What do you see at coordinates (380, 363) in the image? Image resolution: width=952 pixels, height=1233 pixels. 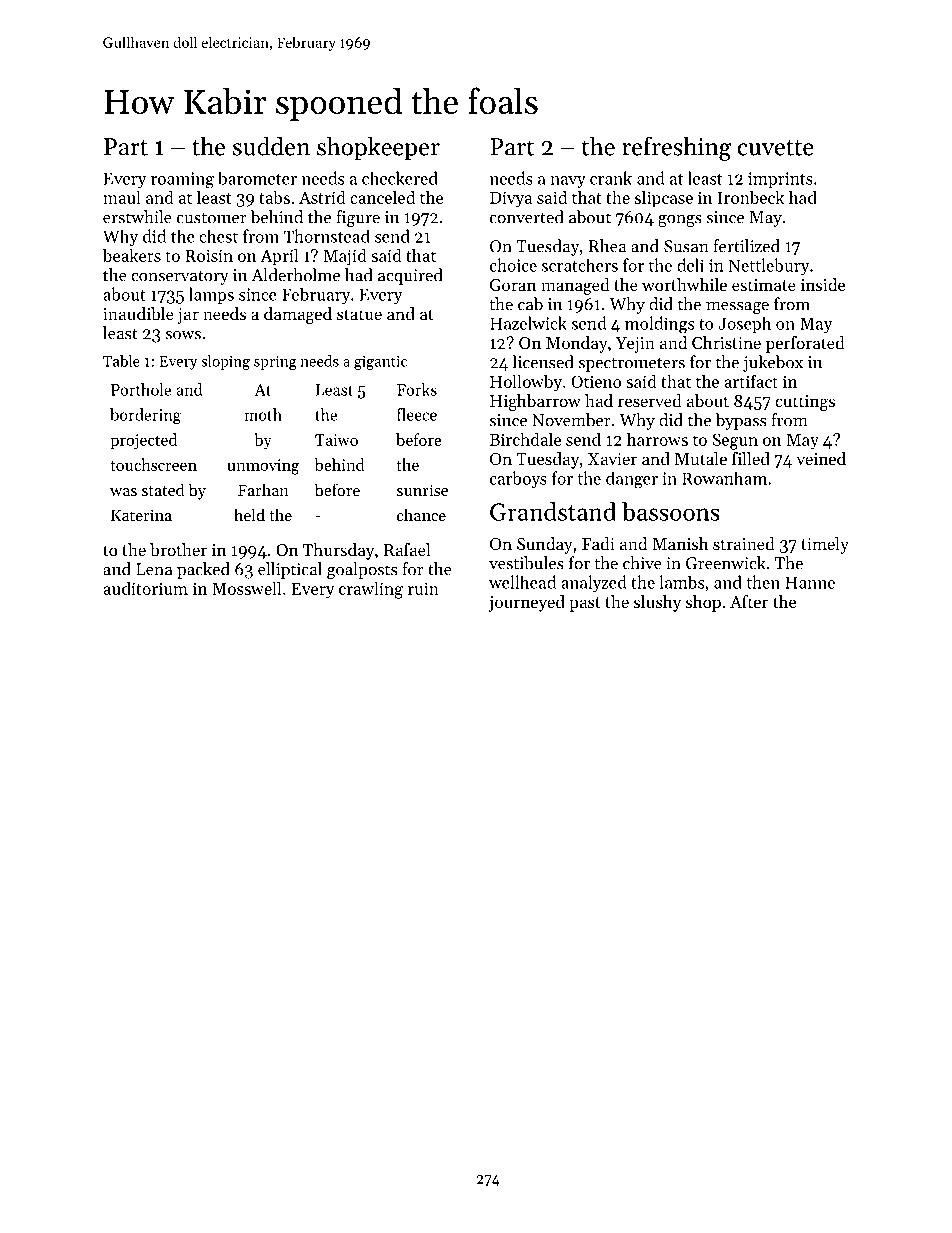 I see `gigantic` at bounding box center [380, 363].
